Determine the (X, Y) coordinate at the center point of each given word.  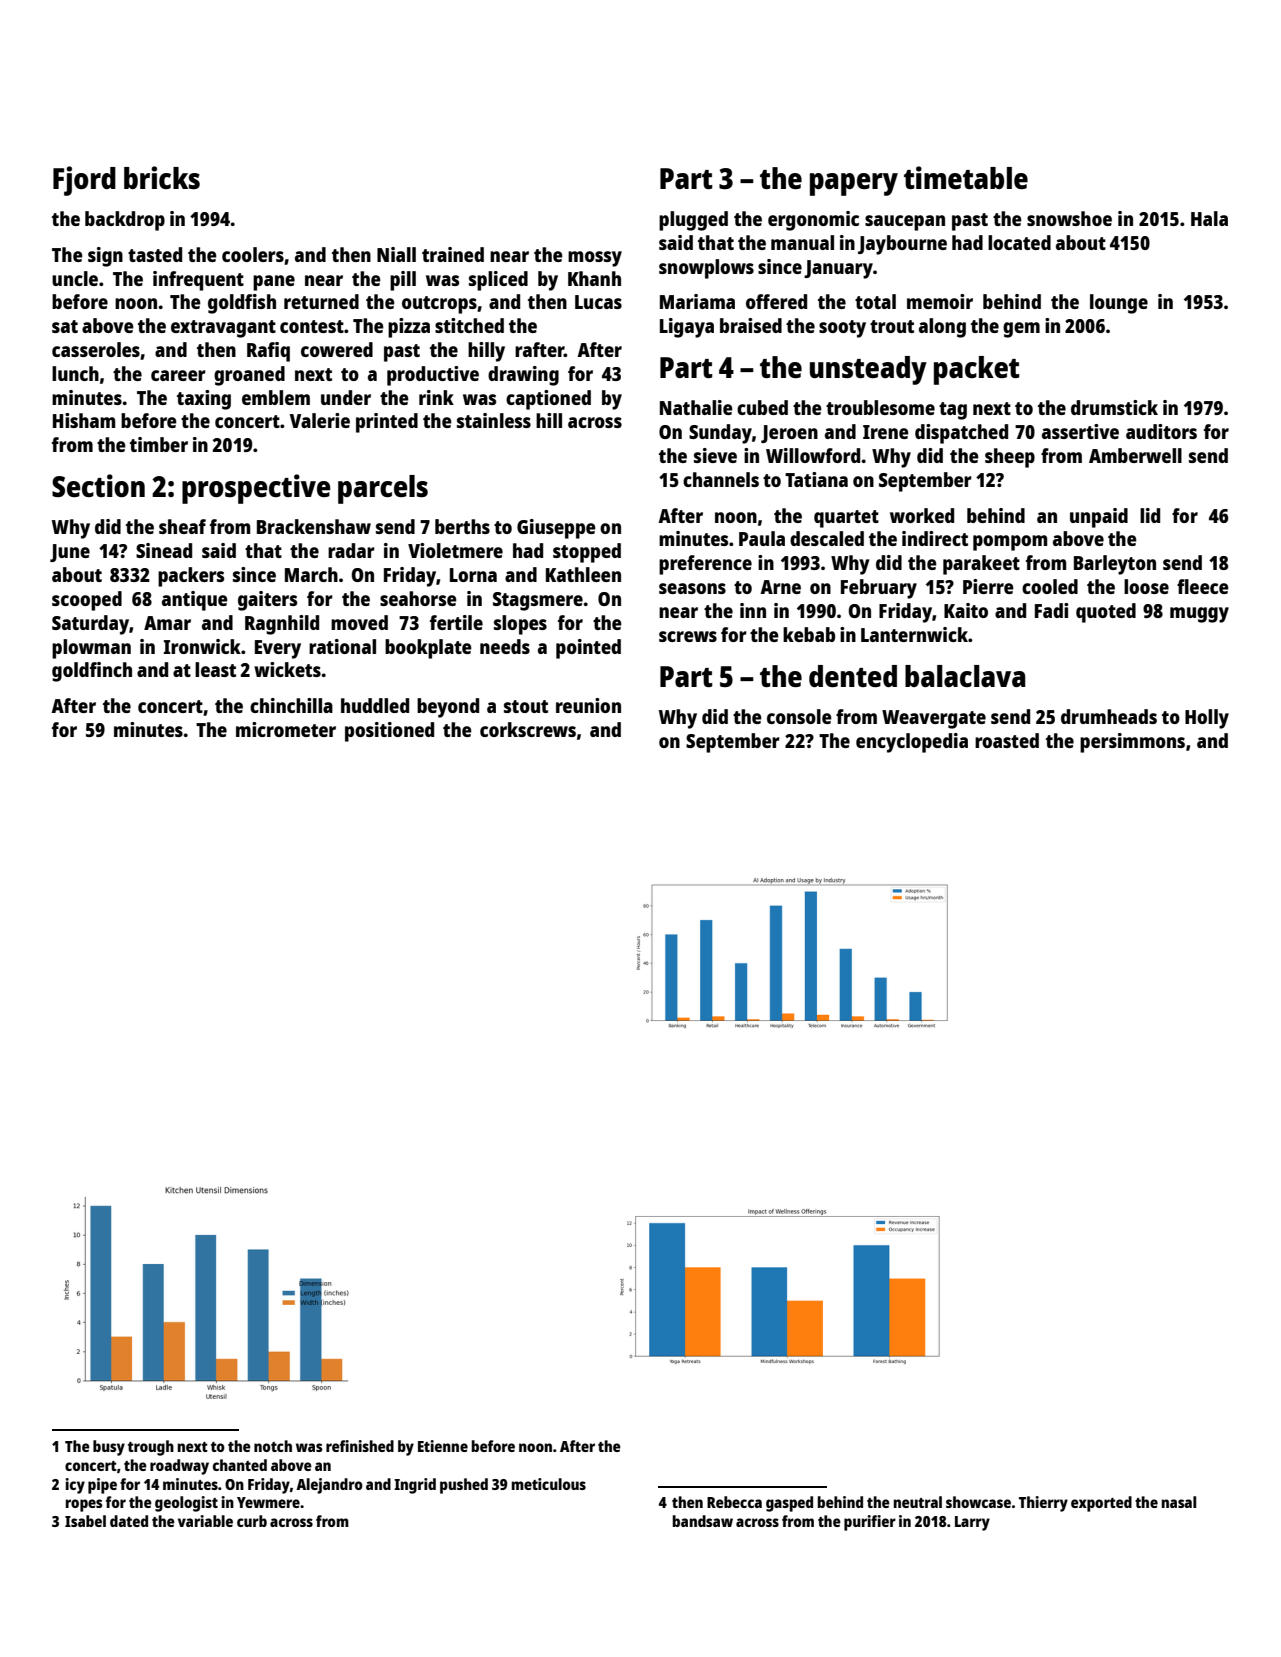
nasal (1178, 1502)
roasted (1007, 740)
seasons (692, 588)
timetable (966, 177)
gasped (789, 1504)
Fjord (84, 181)
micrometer (286, 729)
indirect (935, 538)
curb (252, 1521)
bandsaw (702, 1521)
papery (854, 184)
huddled (375, 705)
